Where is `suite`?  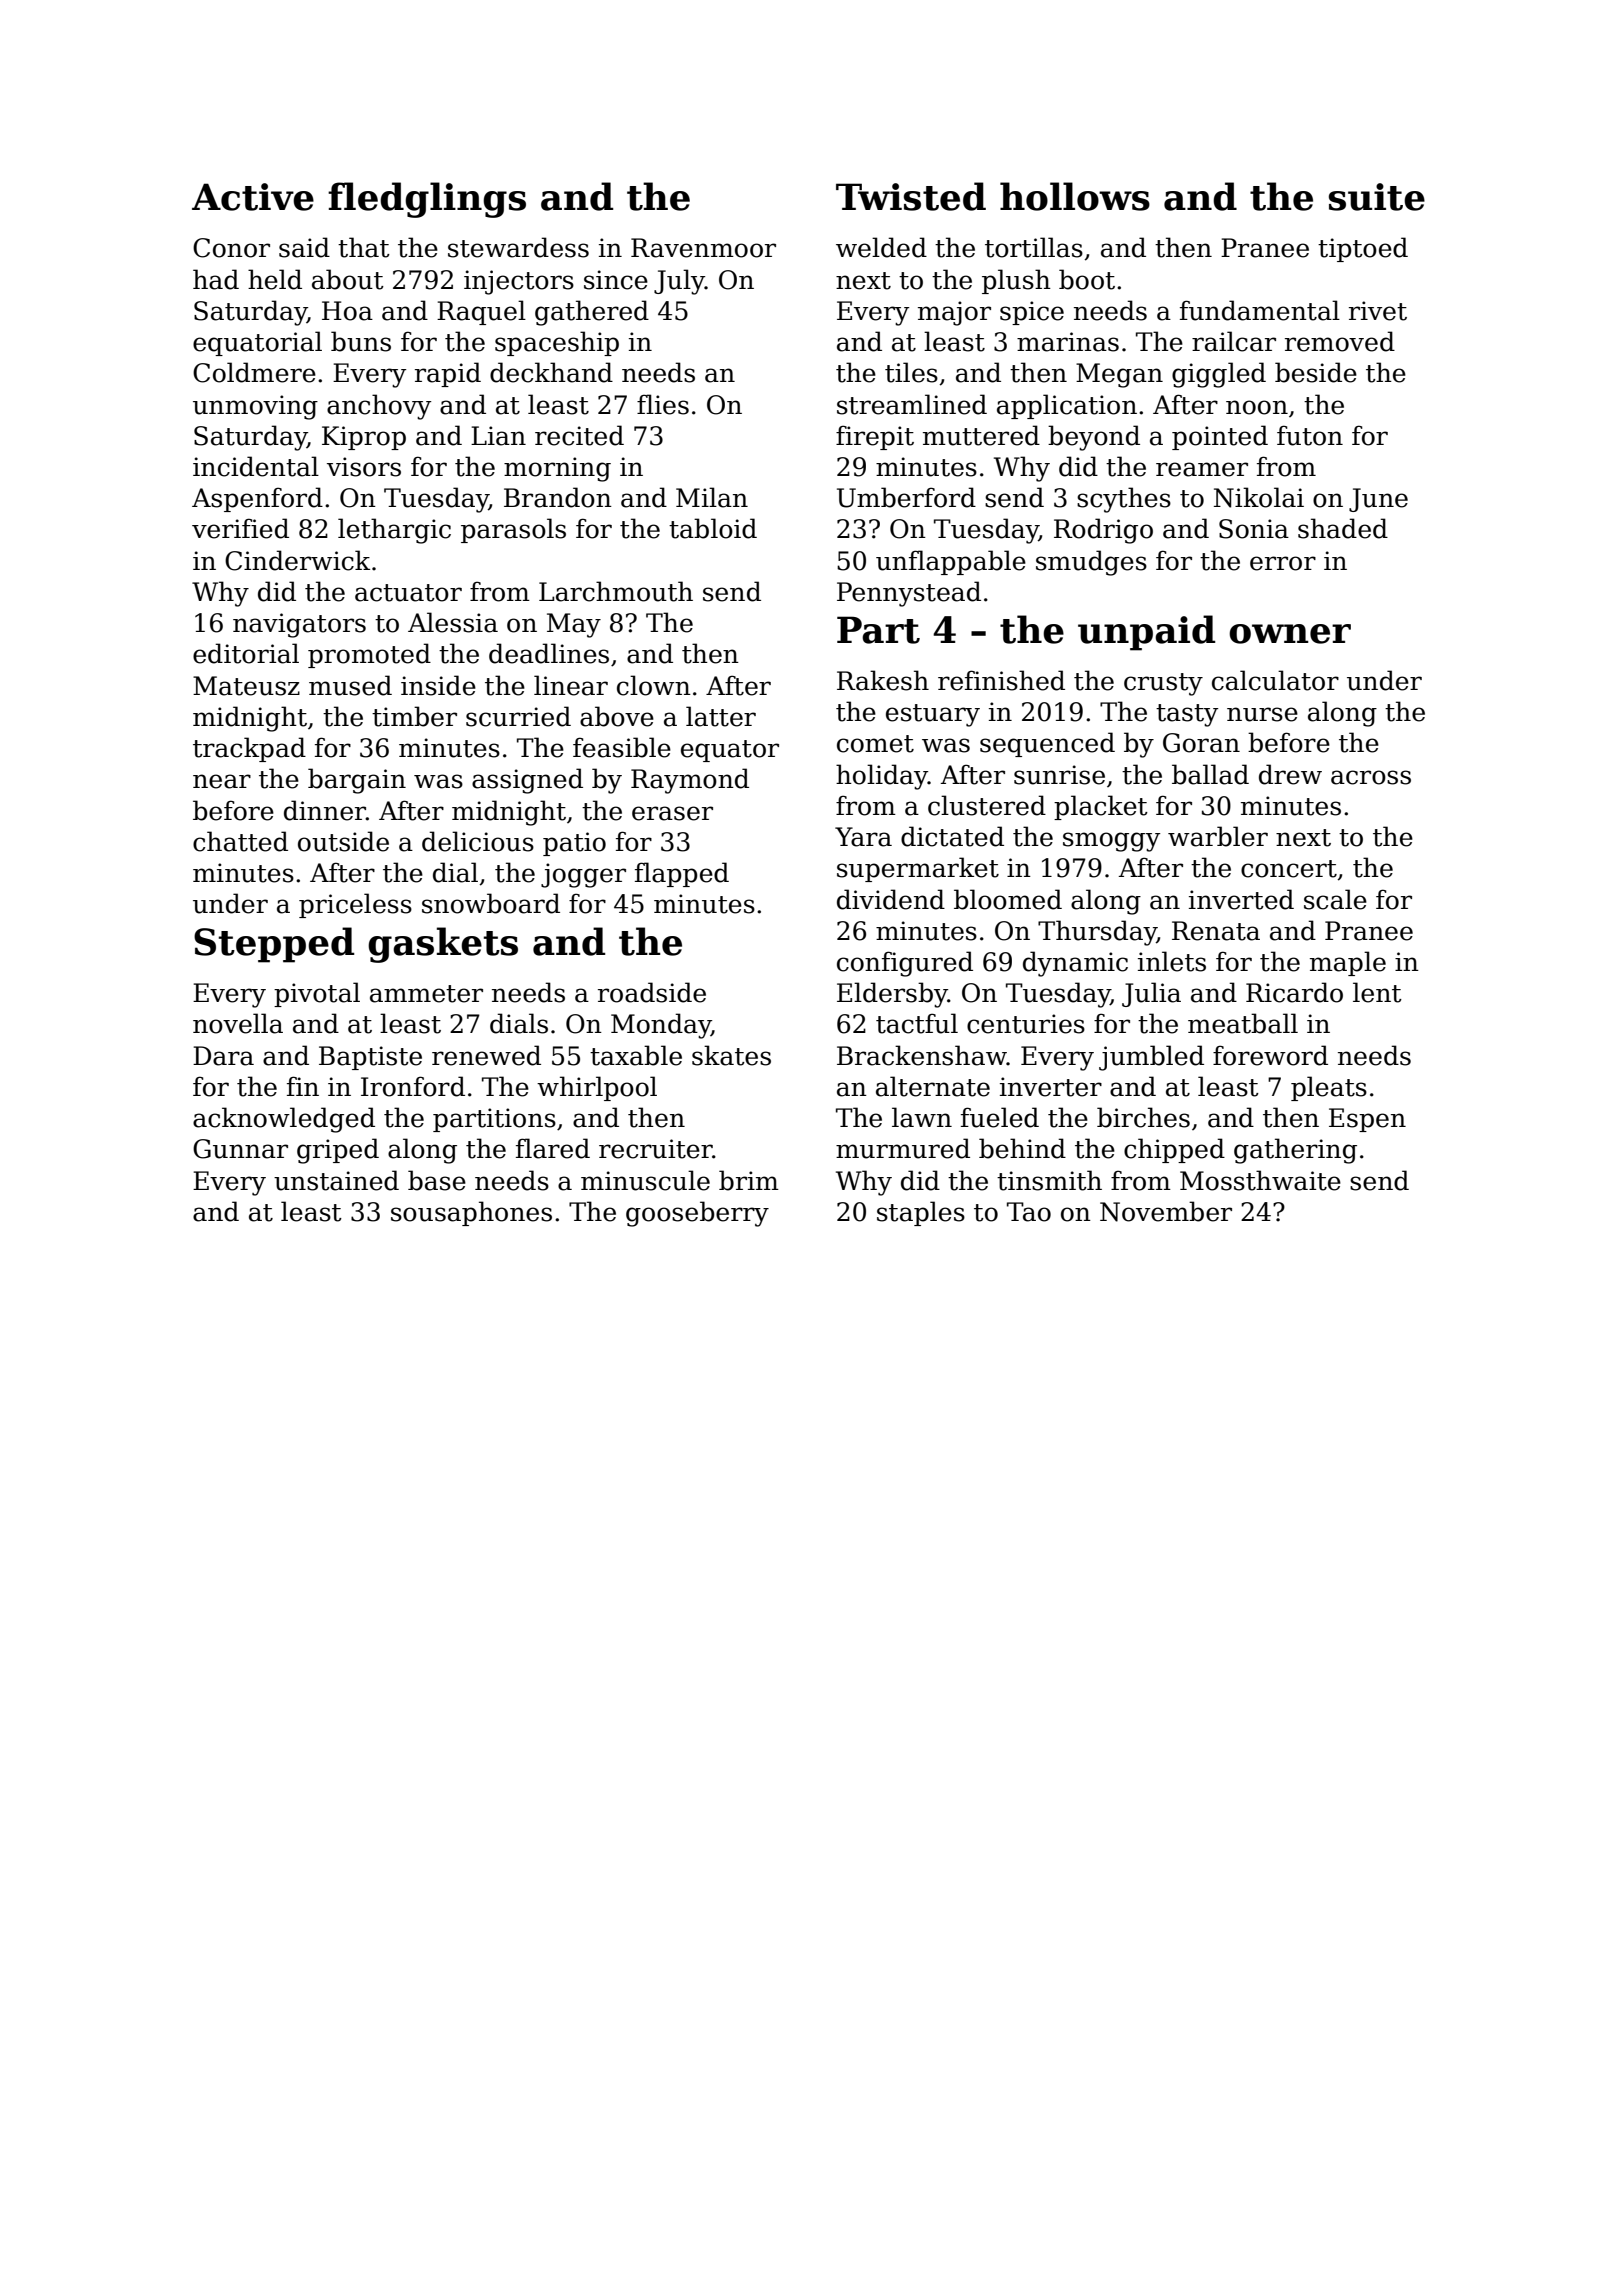 suite is located at coordinates (1377, 197).
